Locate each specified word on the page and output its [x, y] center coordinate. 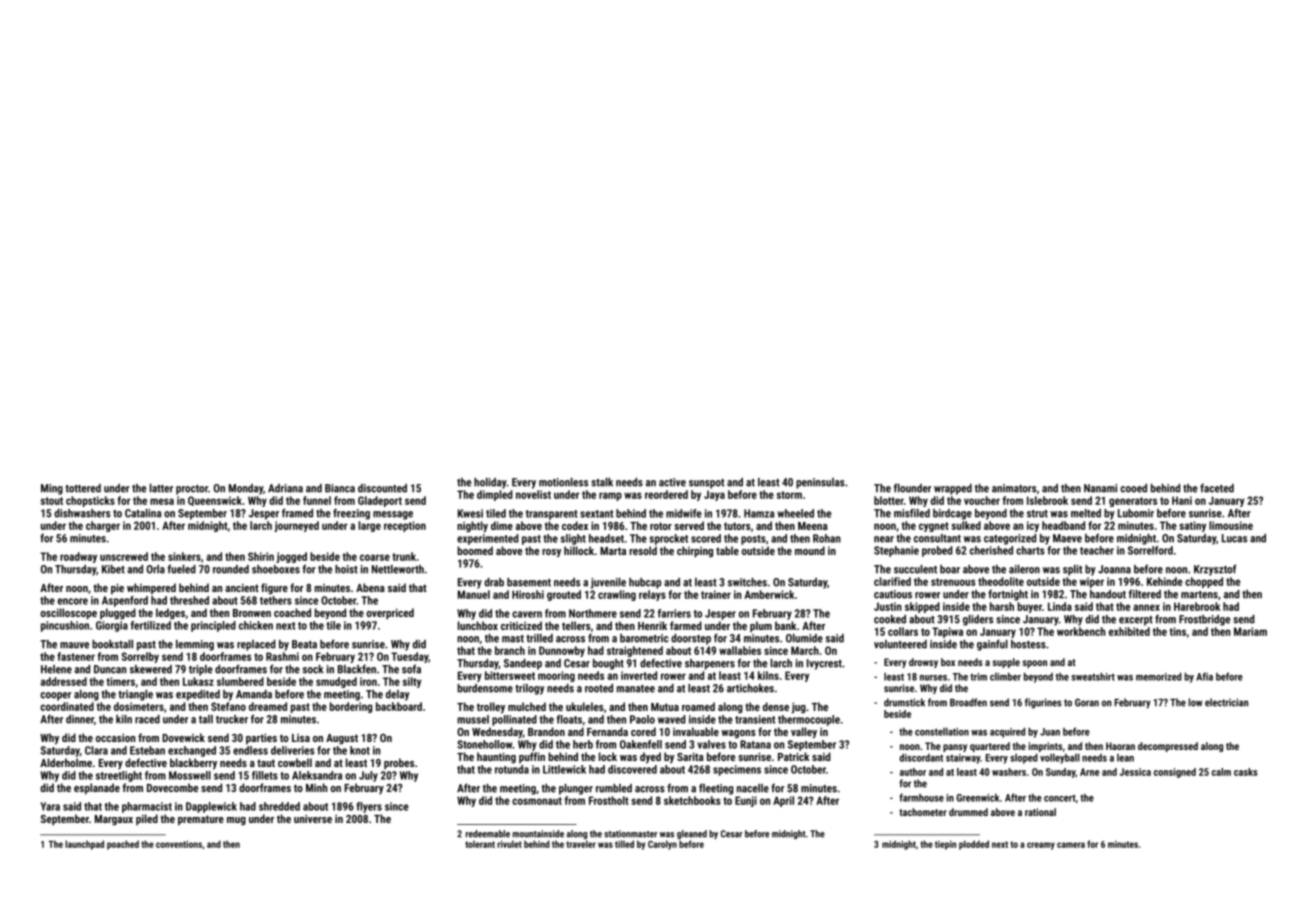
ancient [242, 588]
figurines [1043, 703]
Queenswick [215, 501]
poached [123, 845]
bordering [351, 707]
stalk [602, 482]
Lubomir [1136, 513]
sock [313, 669]
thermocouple [809, 720]
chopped [1204, 582]
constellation [942, 731]
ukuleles [585, 706]
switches [747, 582]
